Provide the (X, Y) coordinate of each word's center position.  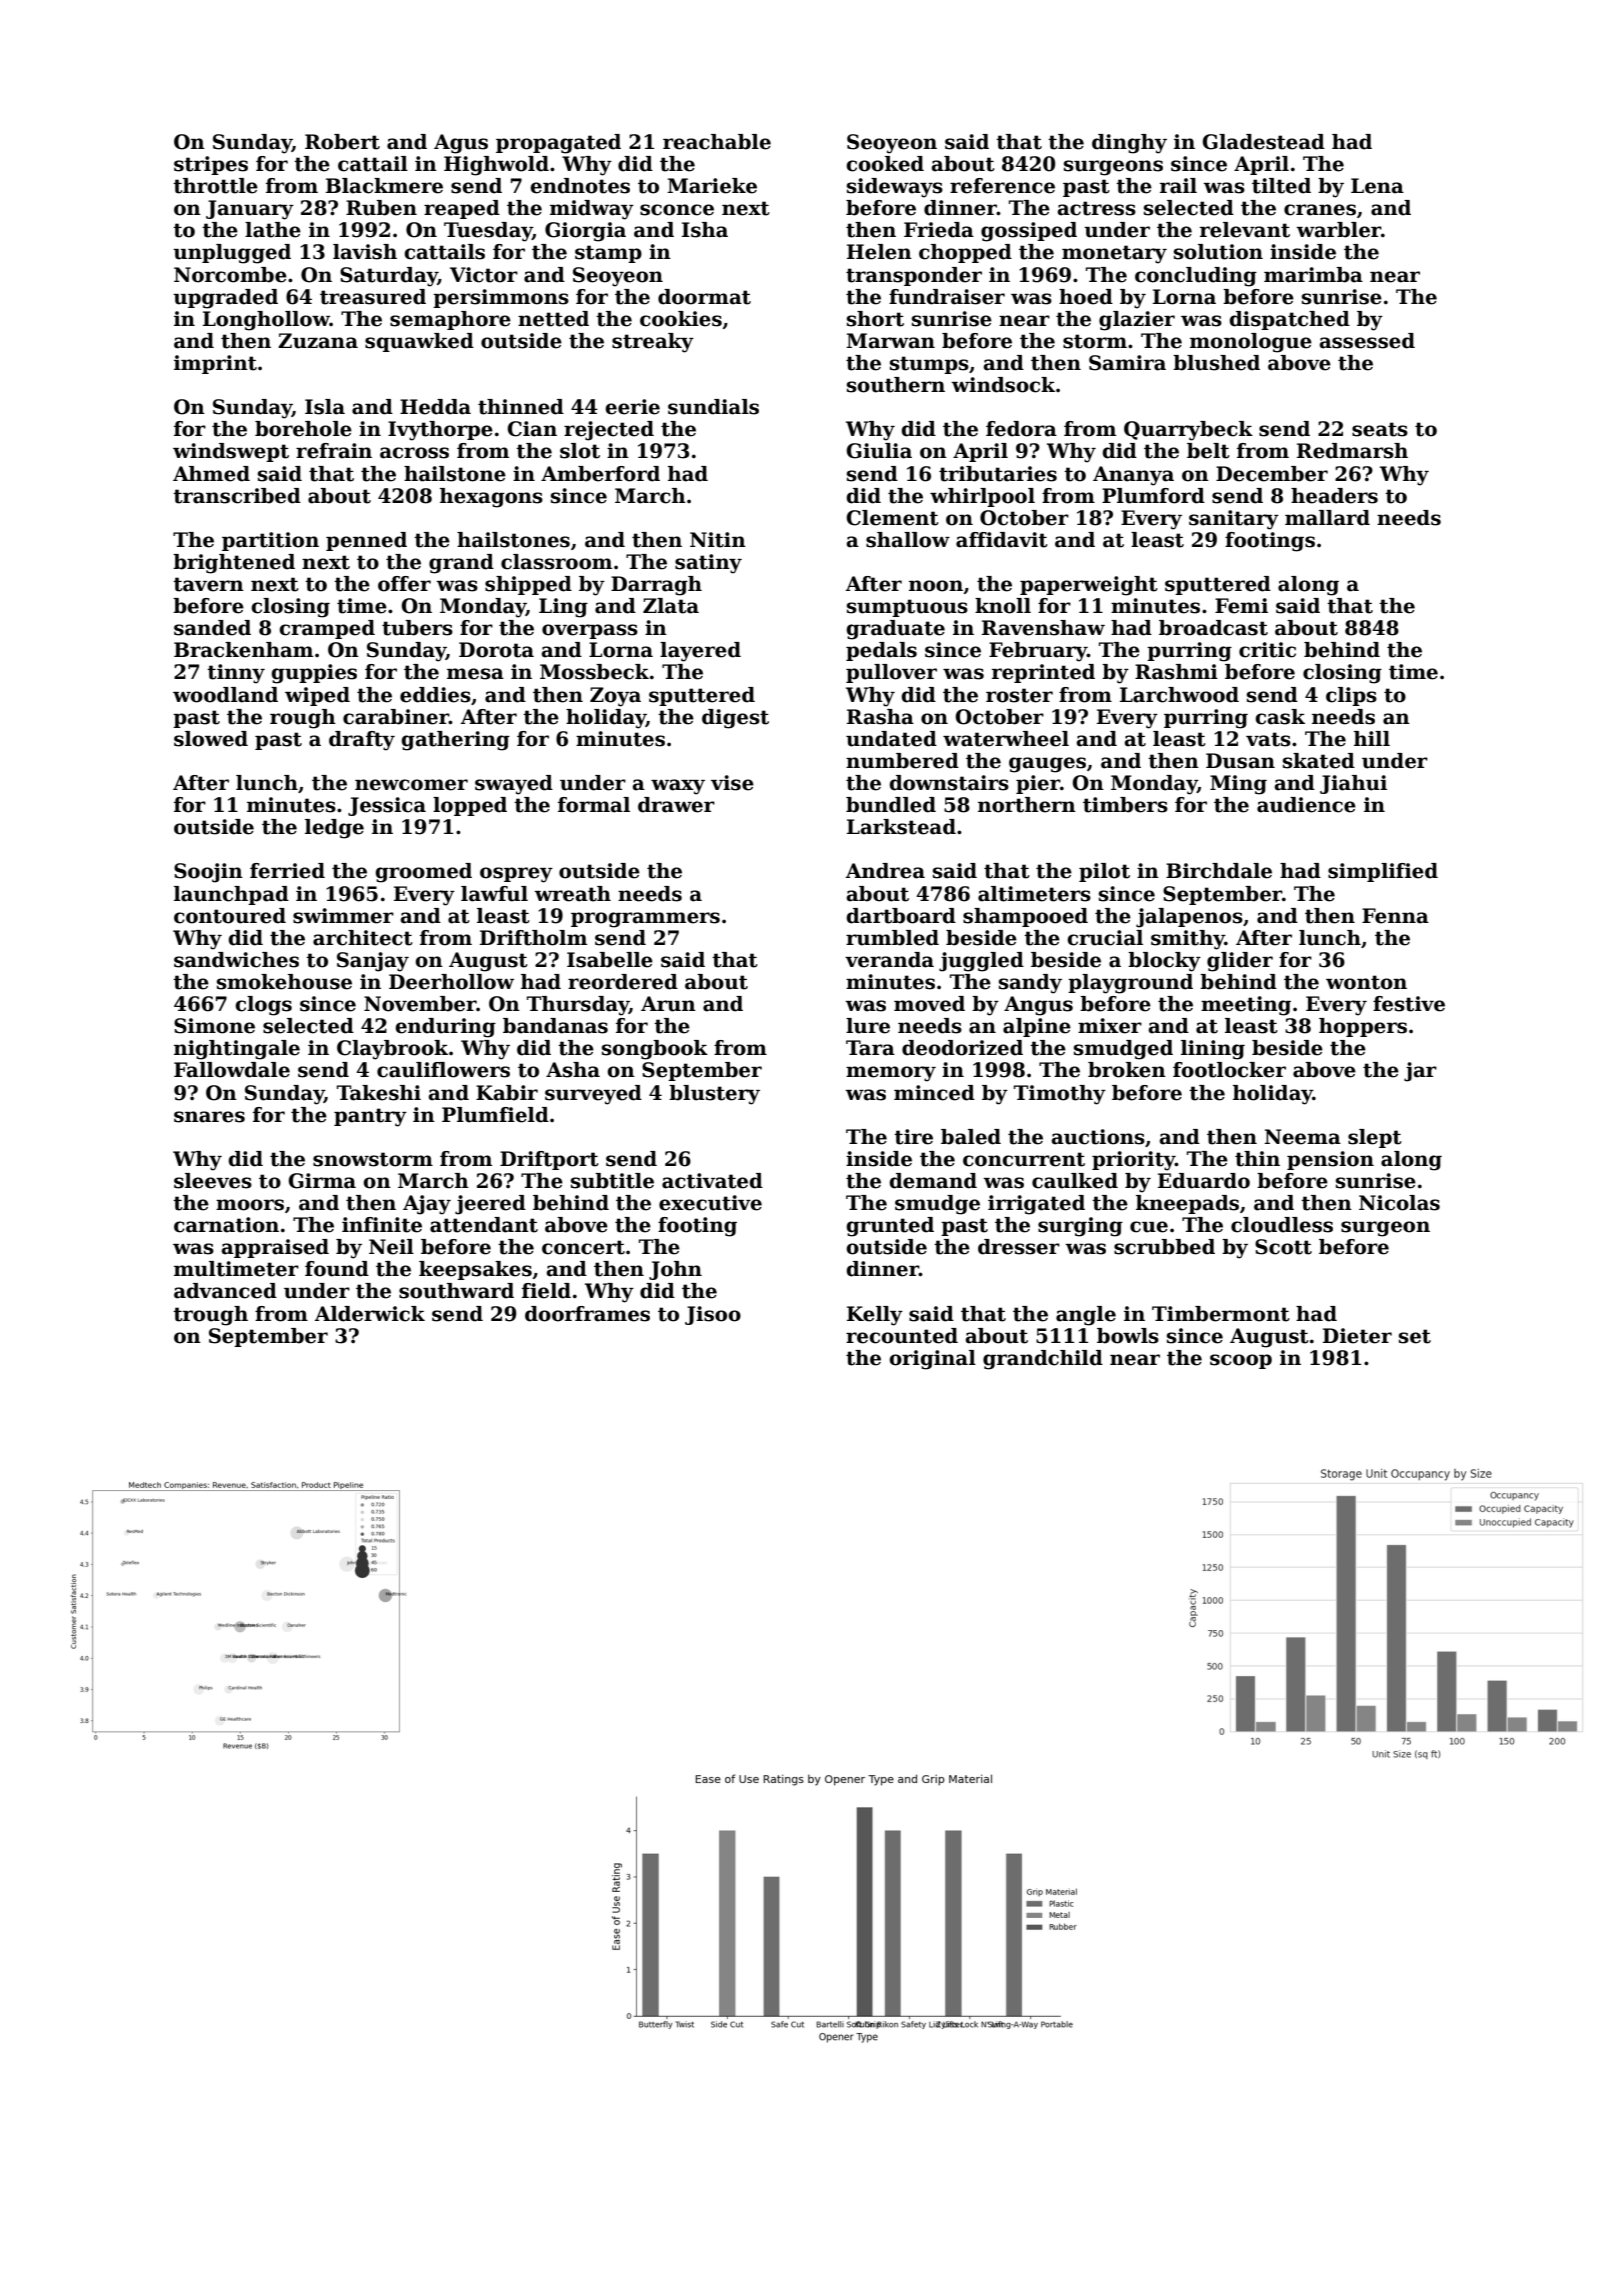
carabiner (396, 717)
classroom (556, 562)
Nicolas (1399, 1203)
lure (868, 1026)
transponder (914, 276)
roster (1019, 695)
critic (1267, 650)
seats (1380, 429)
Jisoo (713, 1315)
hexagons (491, 498)
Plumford (1153, 496)
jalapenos (1189, 918)
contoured (230, 916)
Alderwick (370, 1314)
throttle (215, 186)
